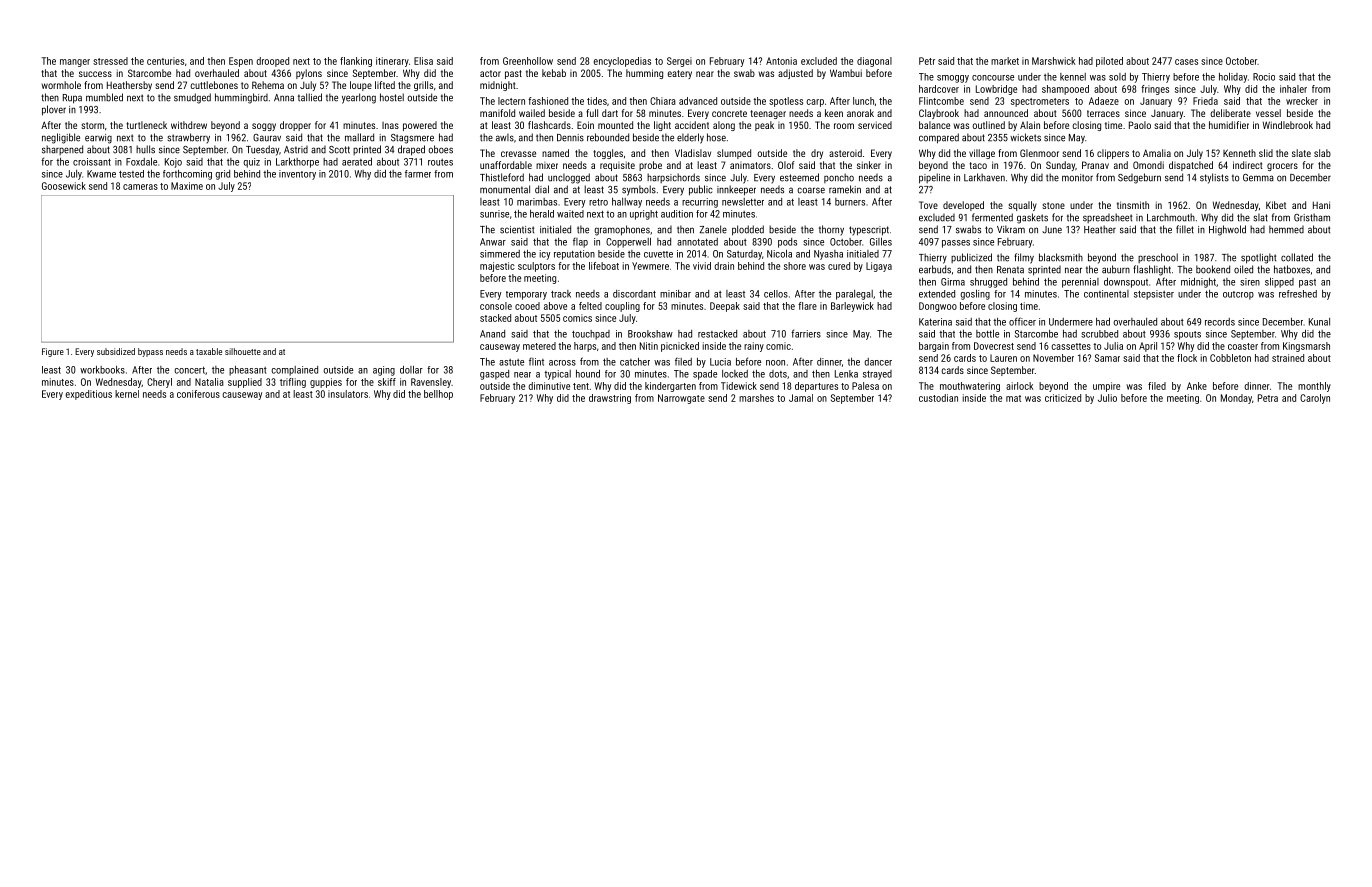 The width and height of the document is (1372, 887). I want to click on cases, so click(1186, 62).
